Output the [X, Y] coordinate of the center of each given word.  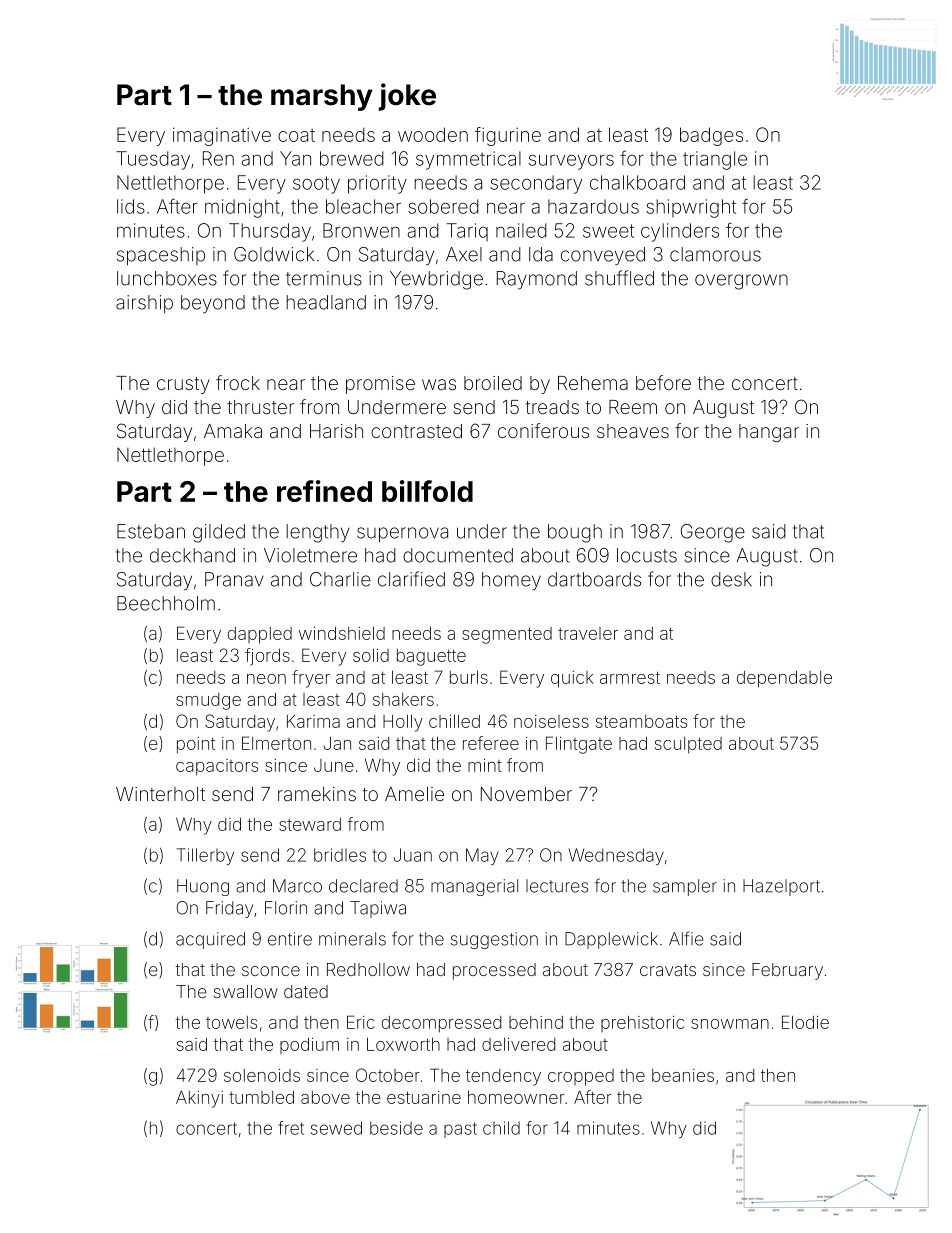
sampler [685, 887]
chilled [454, 721]
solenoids [262, 1075]
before [663, 382]
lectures [557, 886]
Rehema [593, 383]
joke [407, 97]
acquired [210, 940]
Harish [336, 431]
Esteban [151, 531]
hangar [769, 433]
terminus [324, 278]
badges [711, 136]
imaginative [222, 136]
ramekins [317, 794]
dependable [784, 679]
